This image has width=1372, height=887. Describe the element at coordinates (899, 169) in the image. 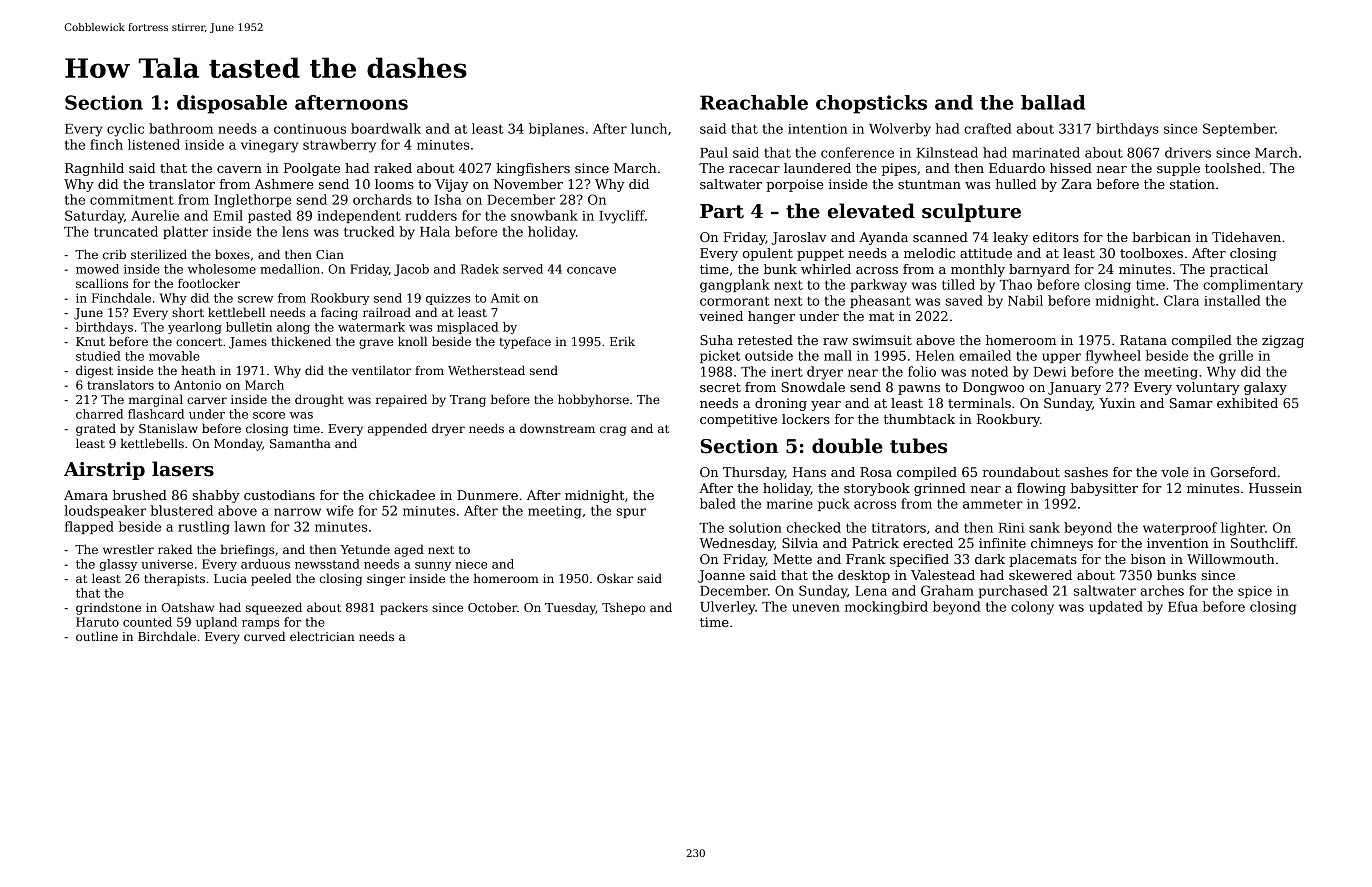

I see `pipes` at that location.
